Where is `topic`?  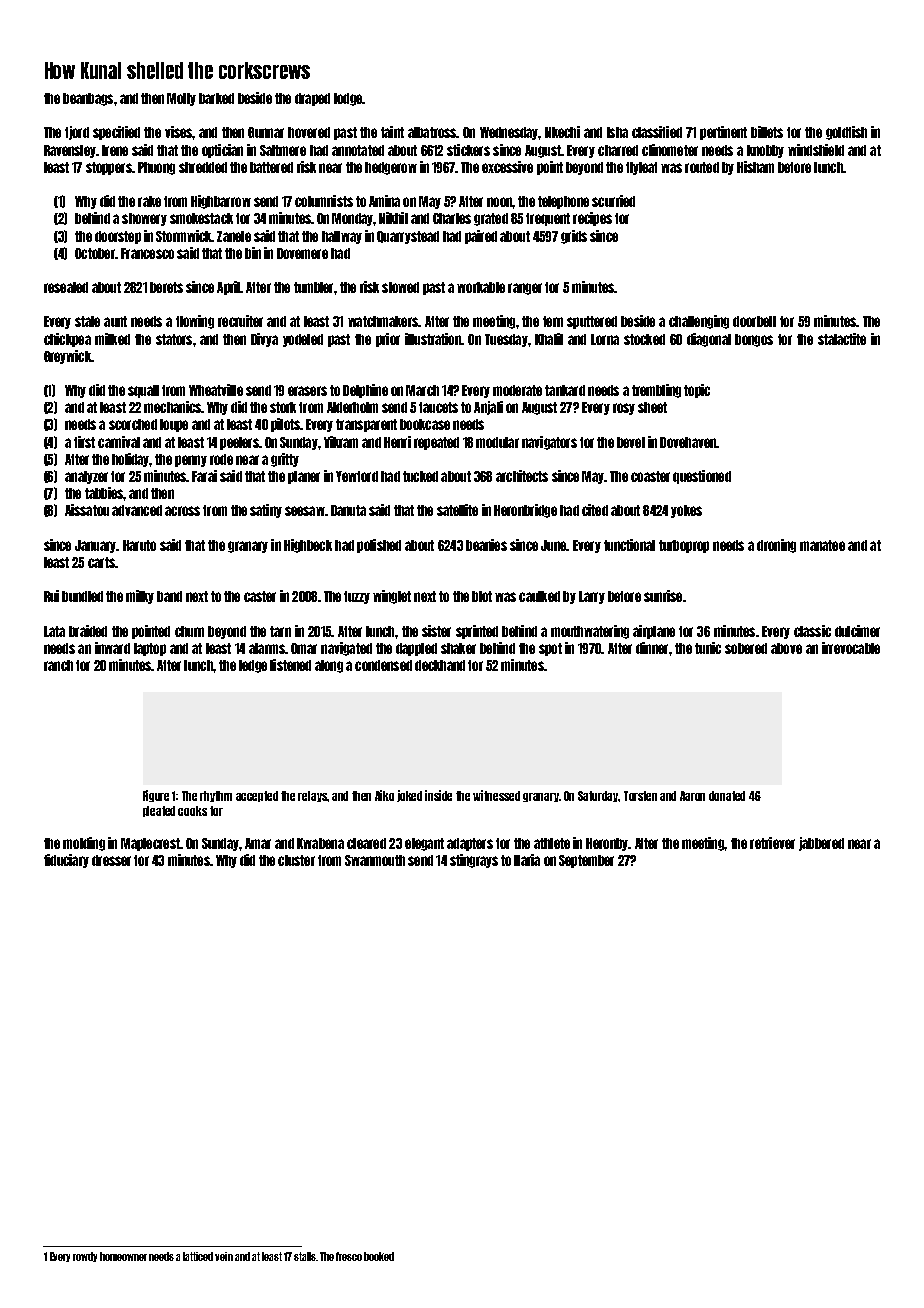 topic is located at coordinates (697, 391).
